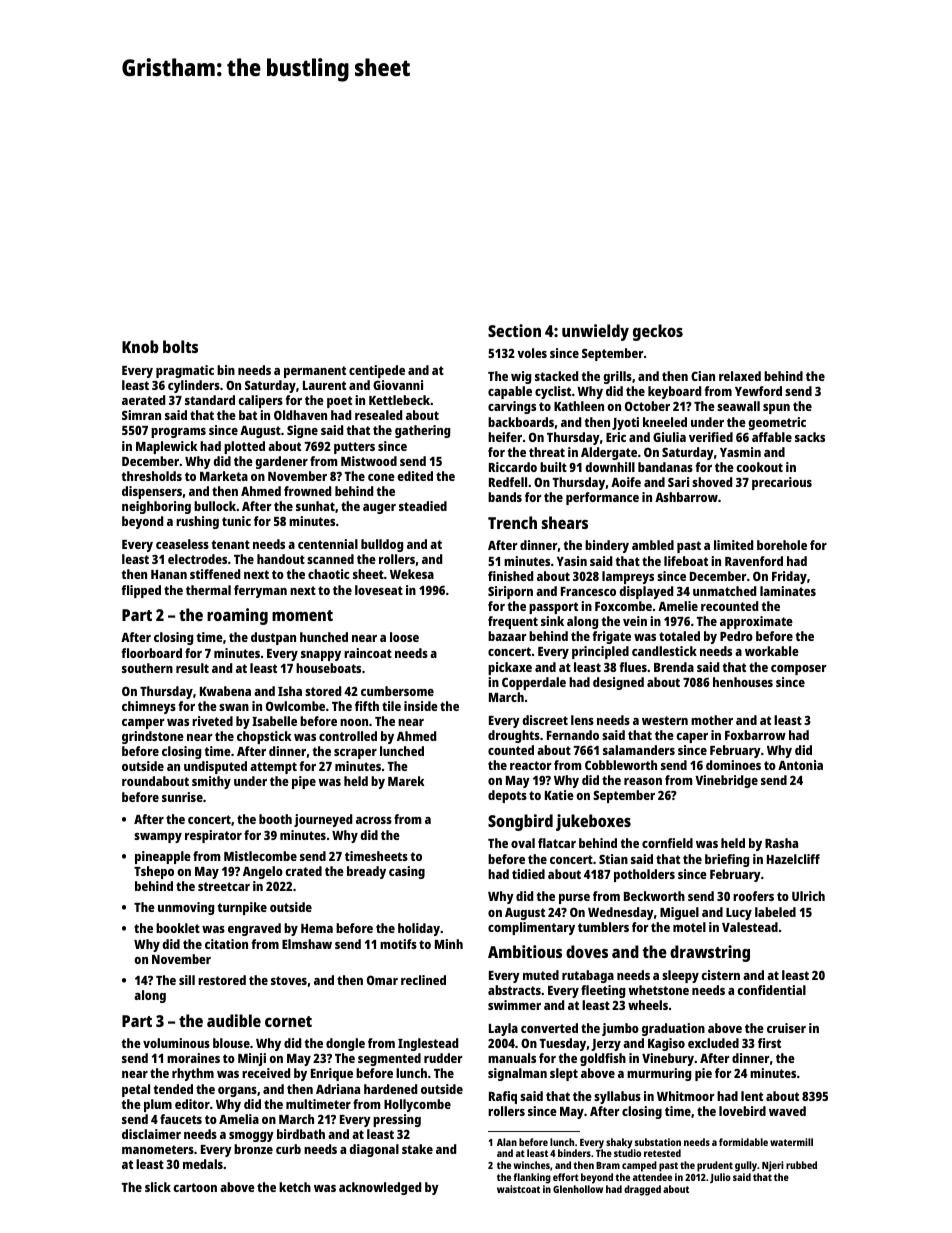 The image size is (952, 1233). I want to click on Vinebridge, so click(726, 781).
